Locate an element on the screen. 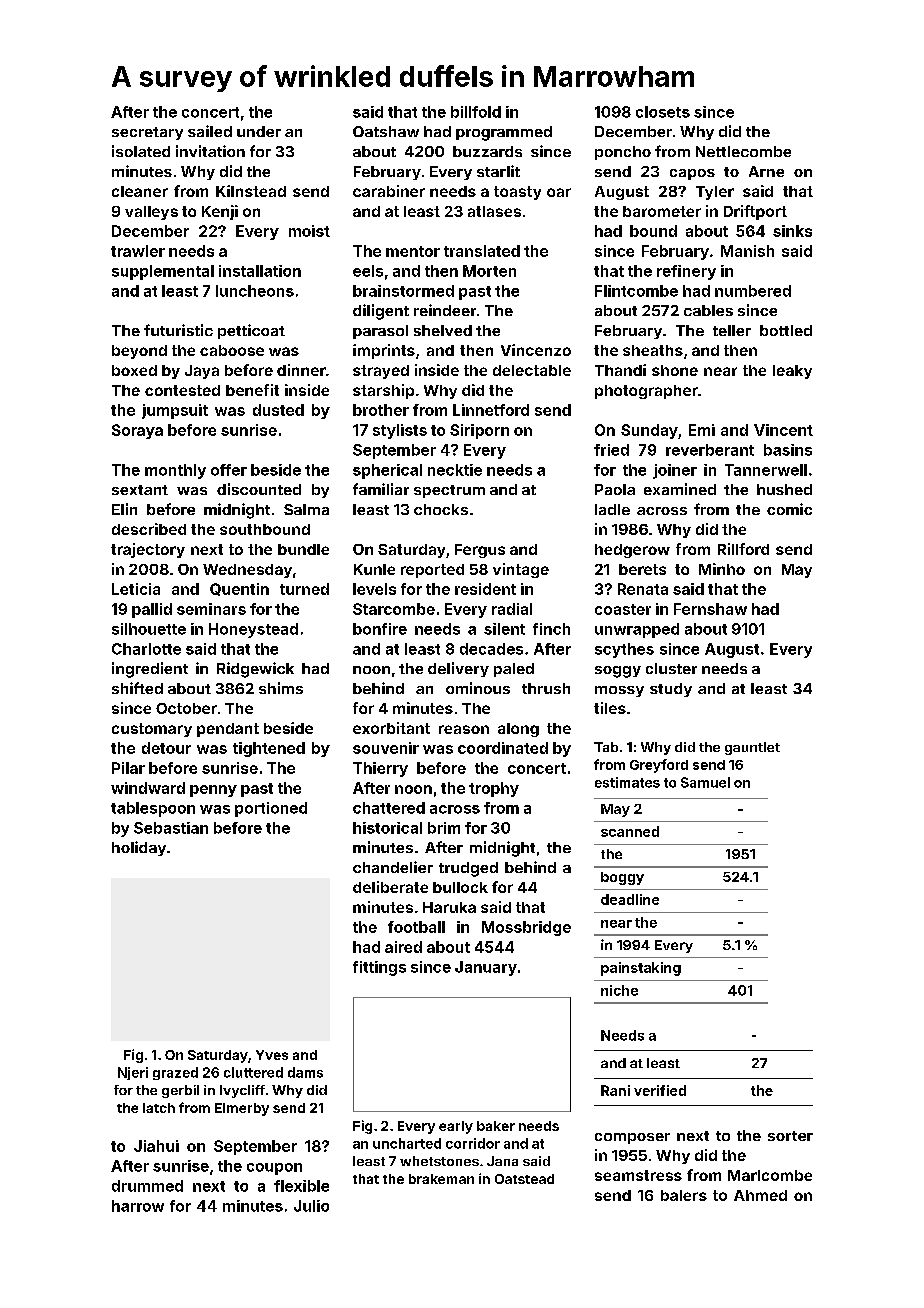 The image size is (924, 1308). benefit is located at coordinates (252, 390).
